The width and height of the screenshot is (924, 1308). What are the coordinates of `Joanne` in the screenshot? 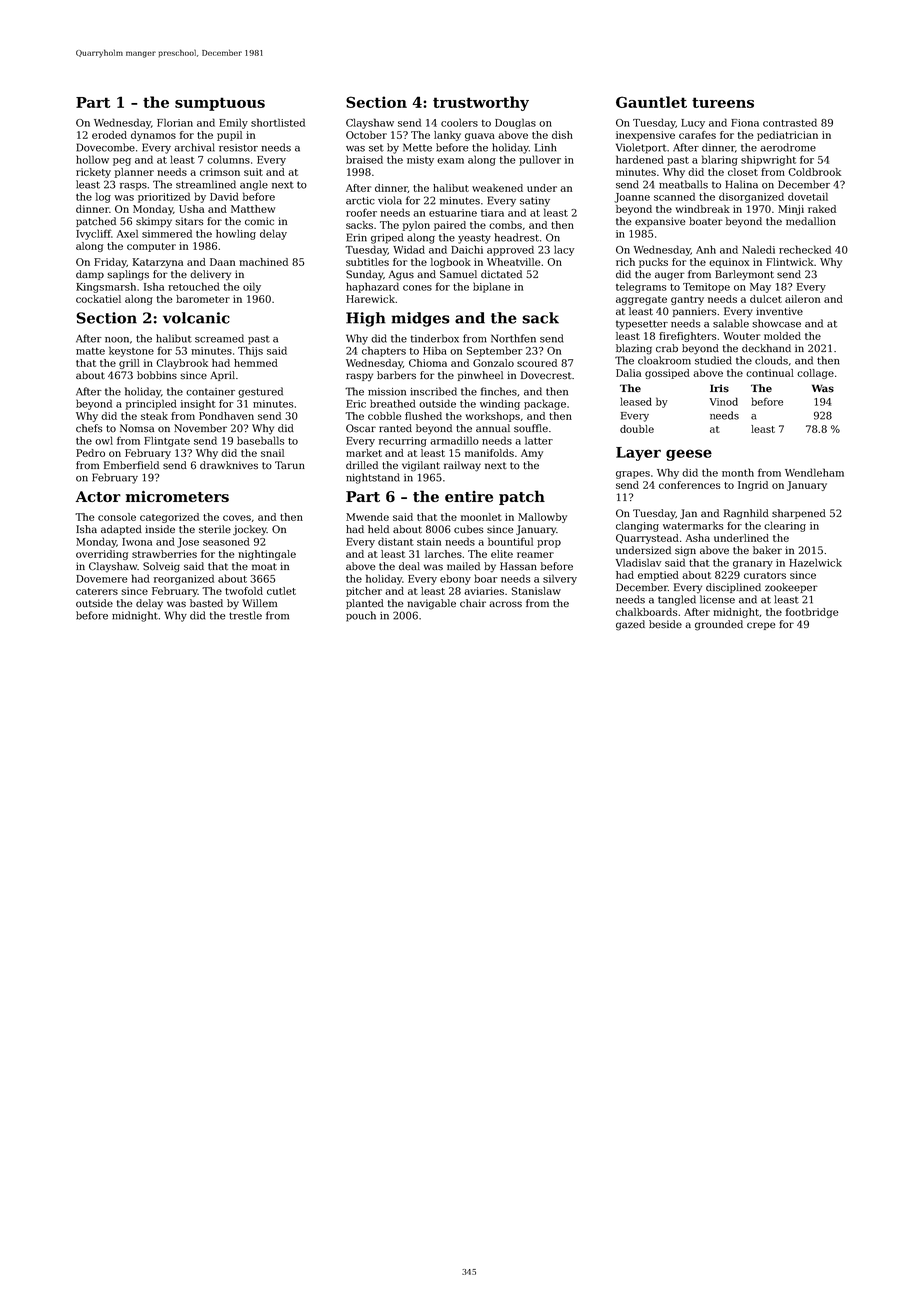 It's located at (632, 198).
